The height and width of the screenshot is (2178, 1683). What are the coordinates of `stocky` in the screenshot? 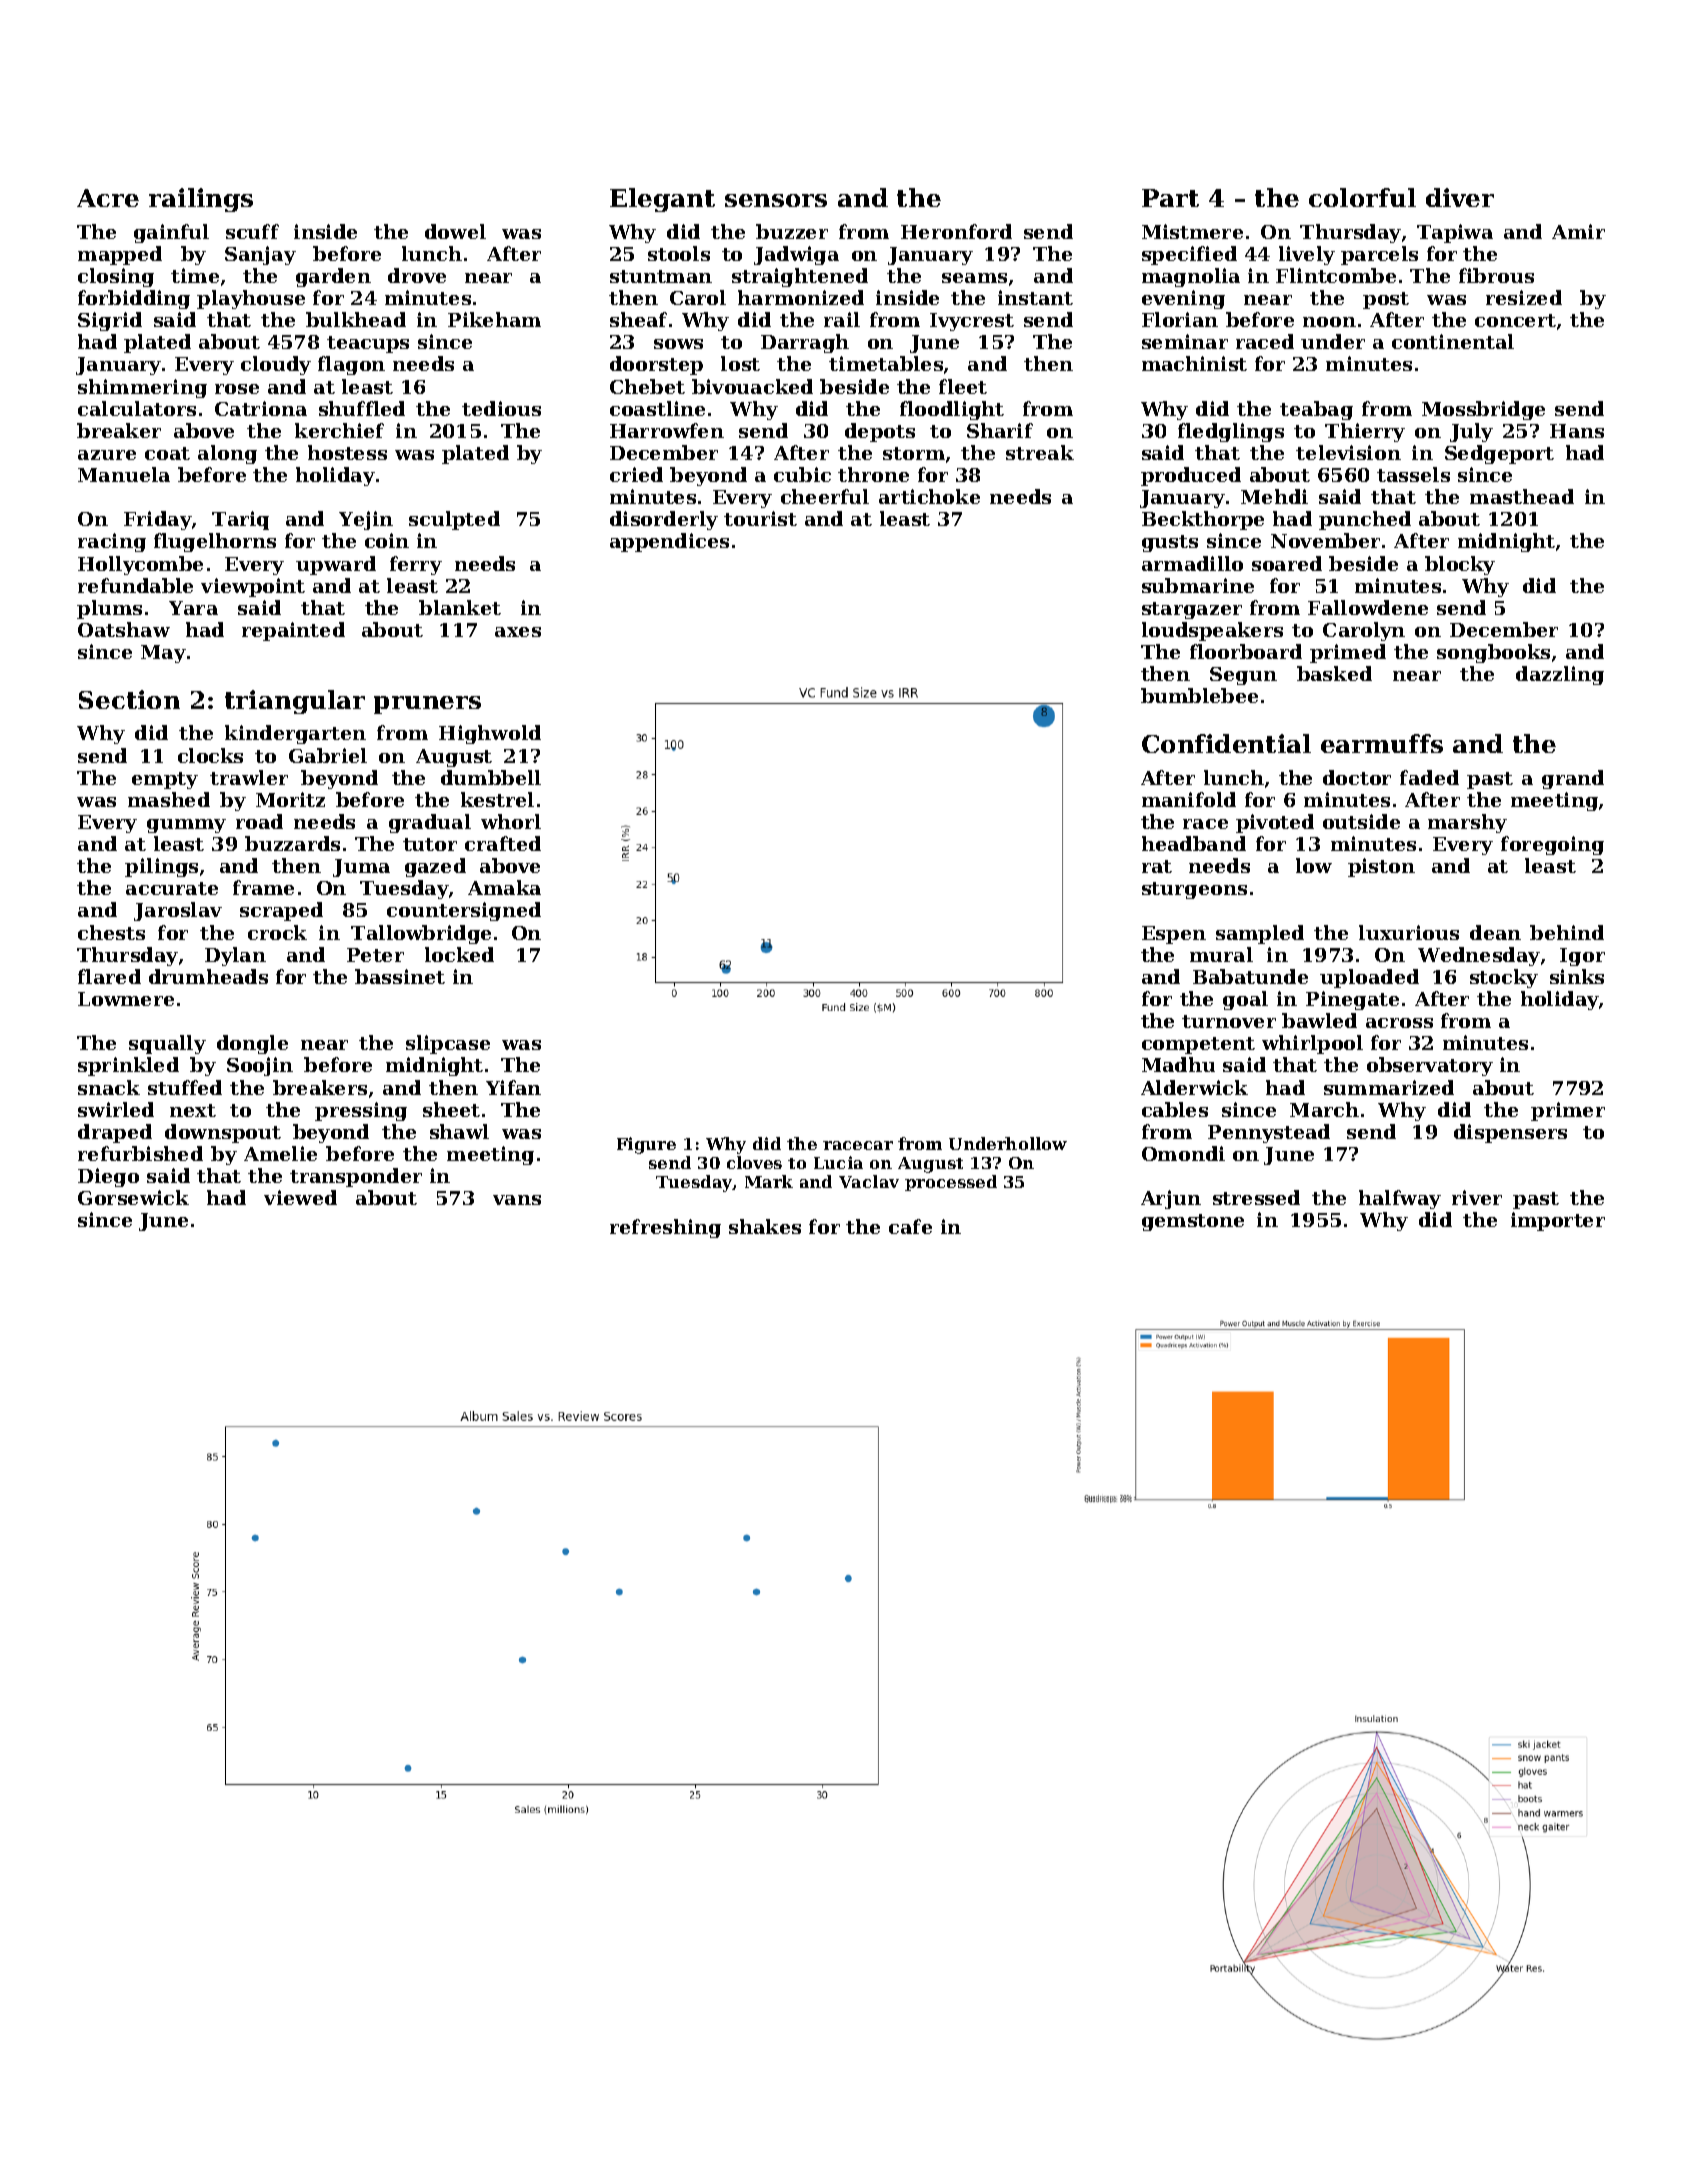 It's located at (1504, 978).
